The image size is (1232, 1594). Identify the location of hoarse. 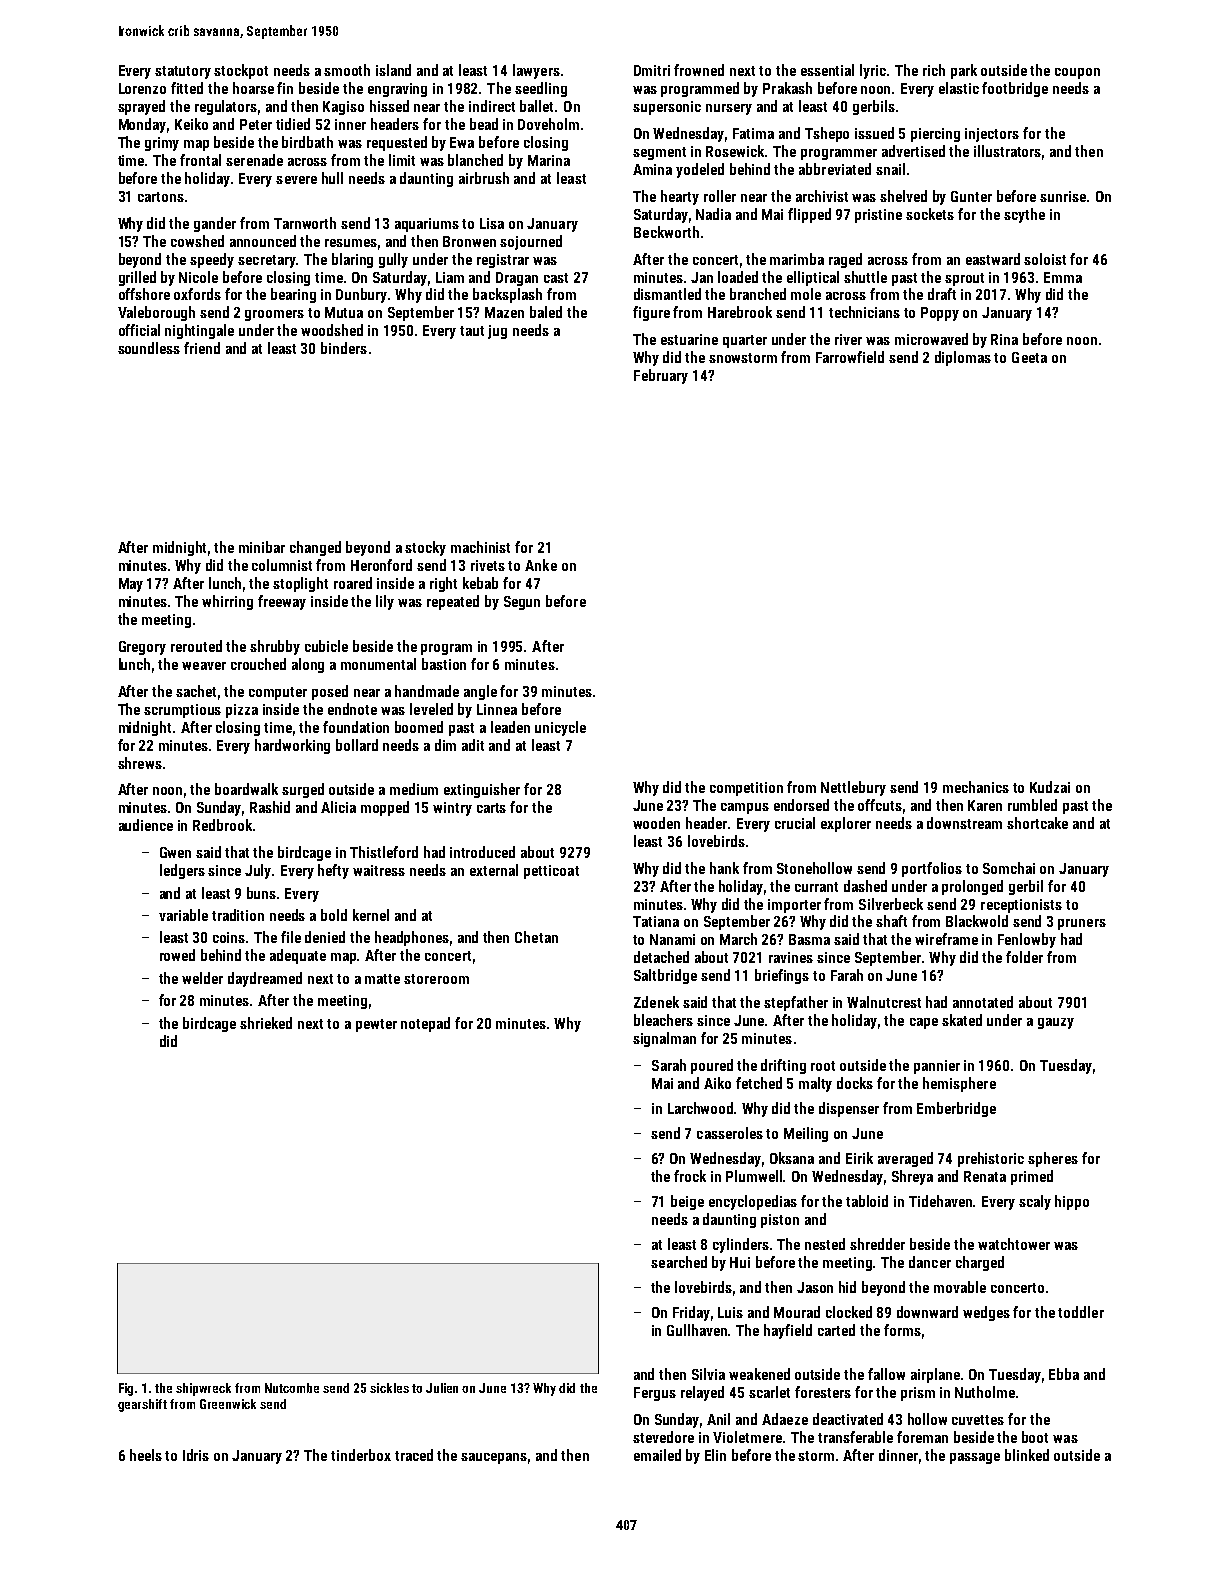
(253, 88).
